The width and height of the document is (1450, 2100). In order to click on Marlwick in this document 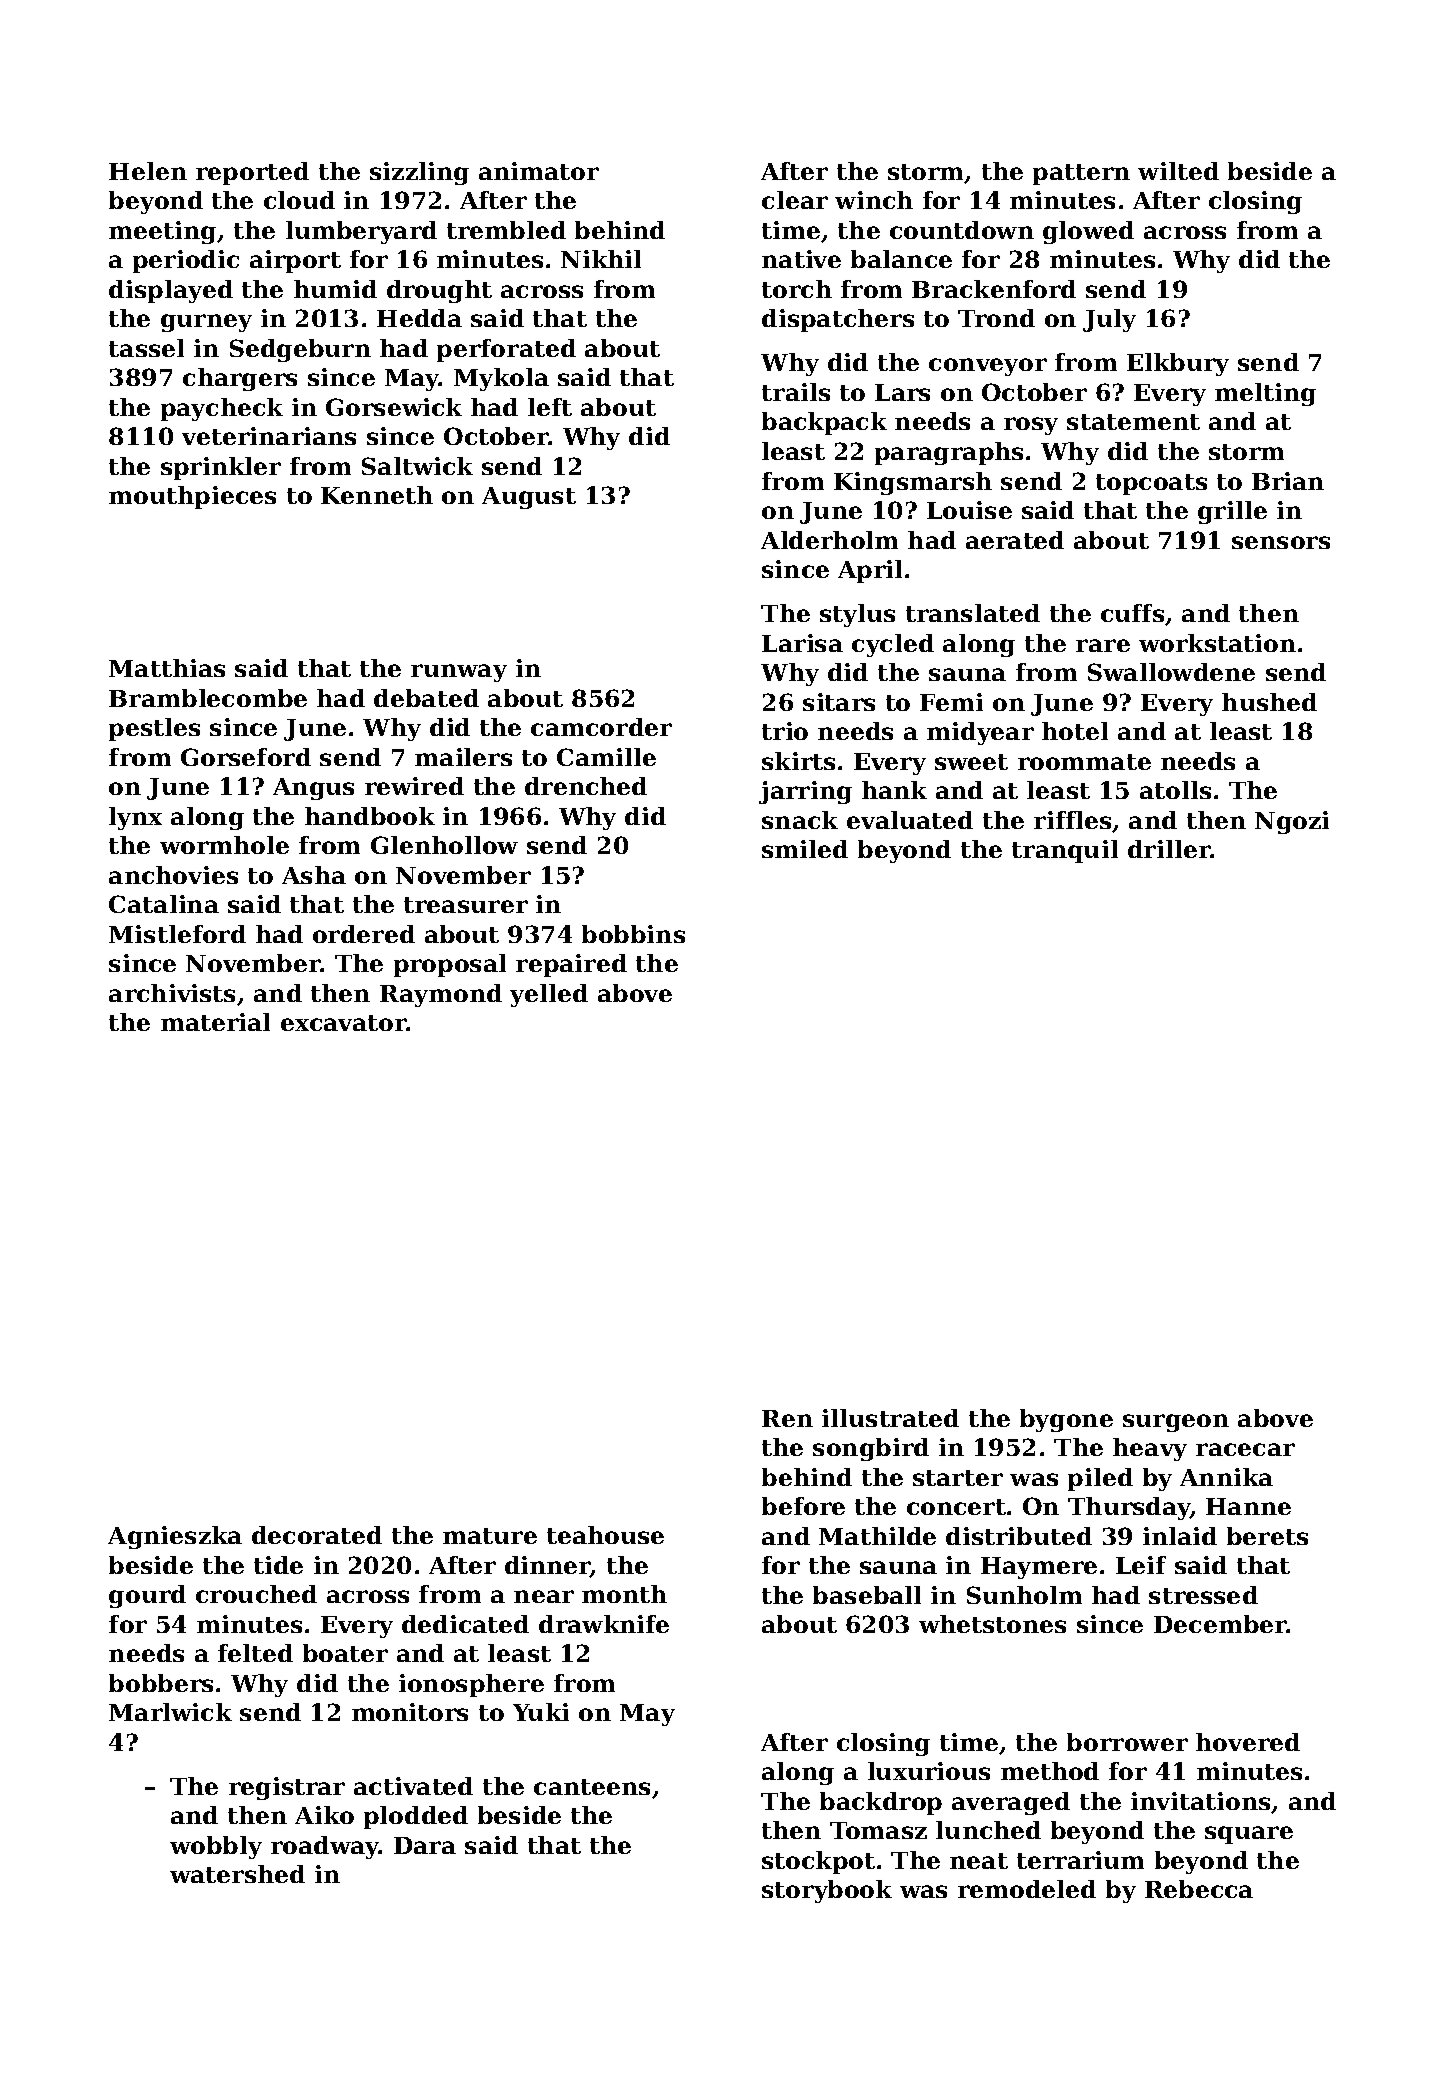, I will do `click(170, 1712)`.
